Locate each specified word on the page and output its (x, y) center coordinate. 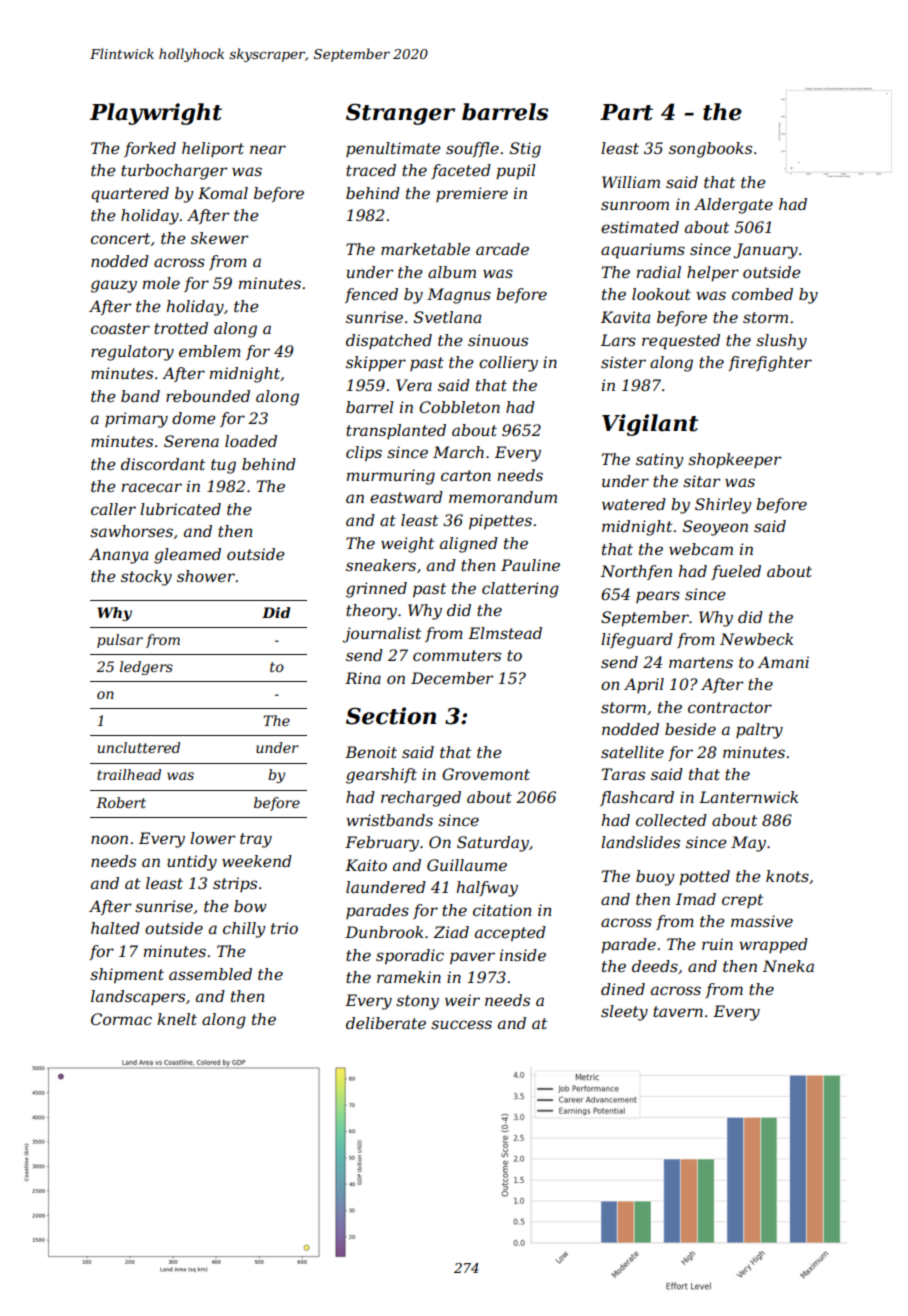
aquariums (643, 251)
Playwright (156, 114)
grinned (376, 590)
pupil (516, 172)
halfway (487, 889)
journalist (382, 635)
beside (690, 729)
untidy (192, 863)
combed (762, 294)
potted (704, 878)
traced (371, 170)
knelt (177, 1019)
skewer (219, 238)
